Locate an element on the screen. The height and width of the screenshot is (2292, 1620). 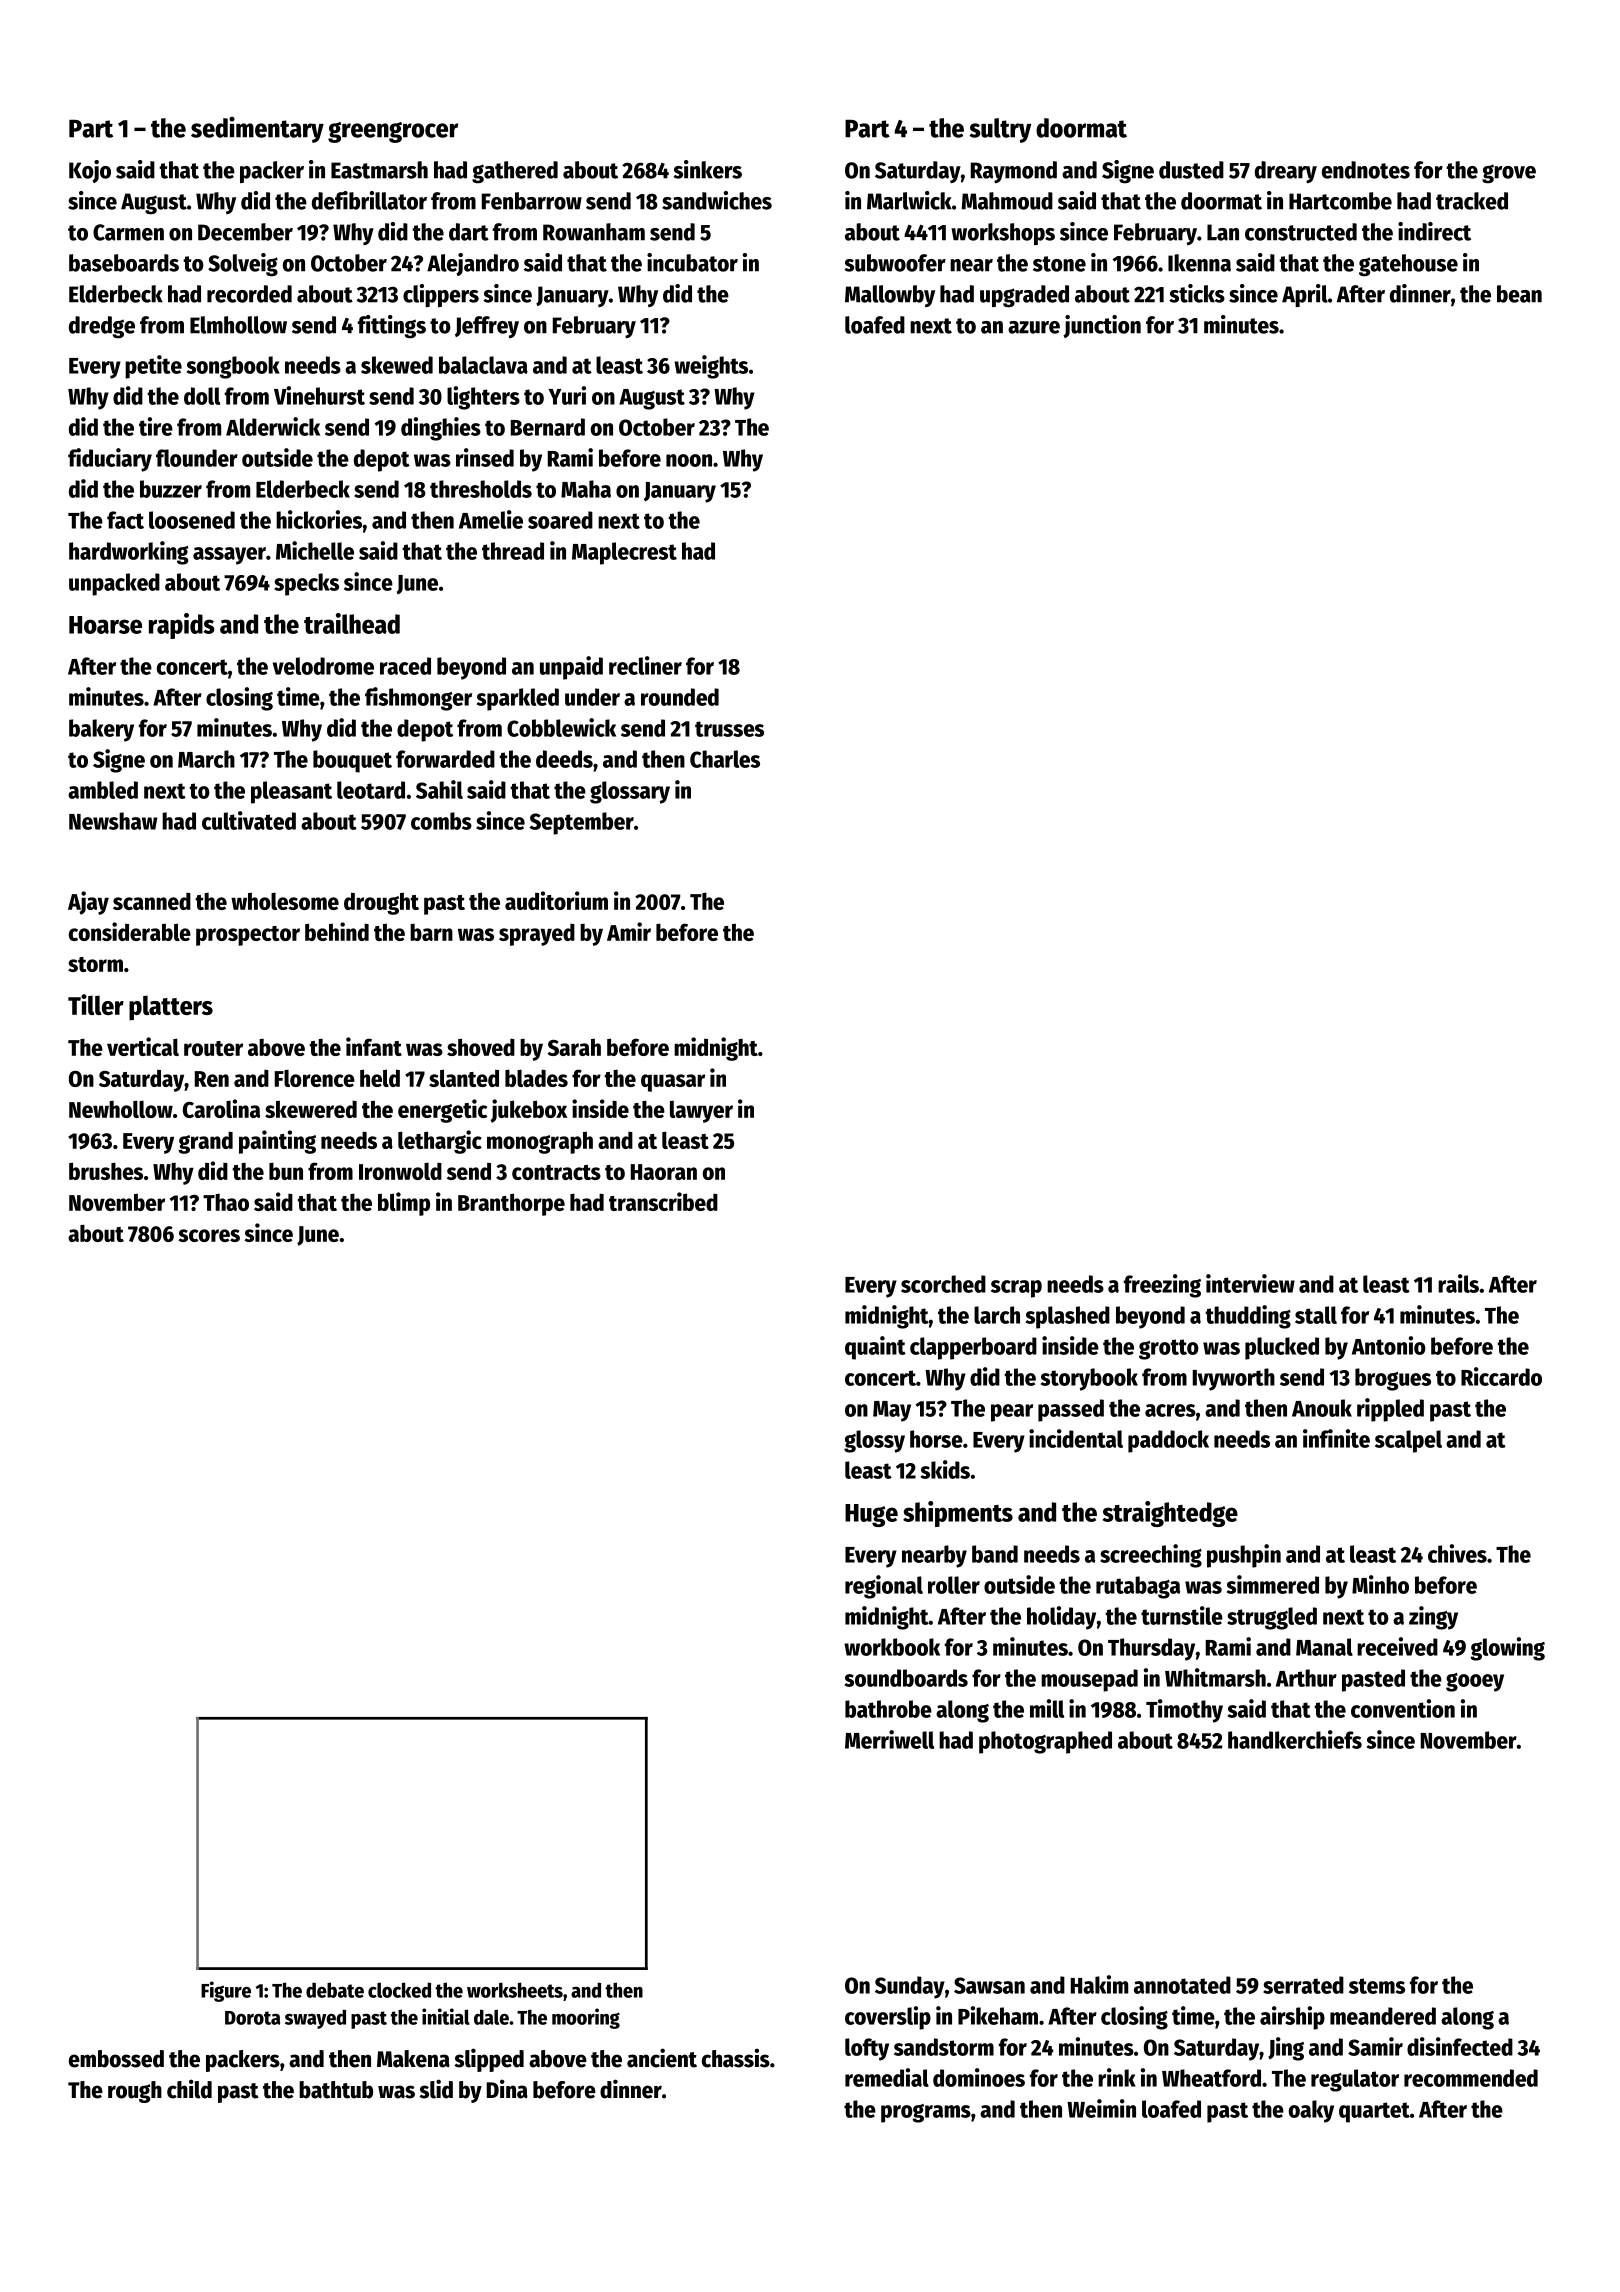
Branthorpe is located at coordinates (511, 1204).
